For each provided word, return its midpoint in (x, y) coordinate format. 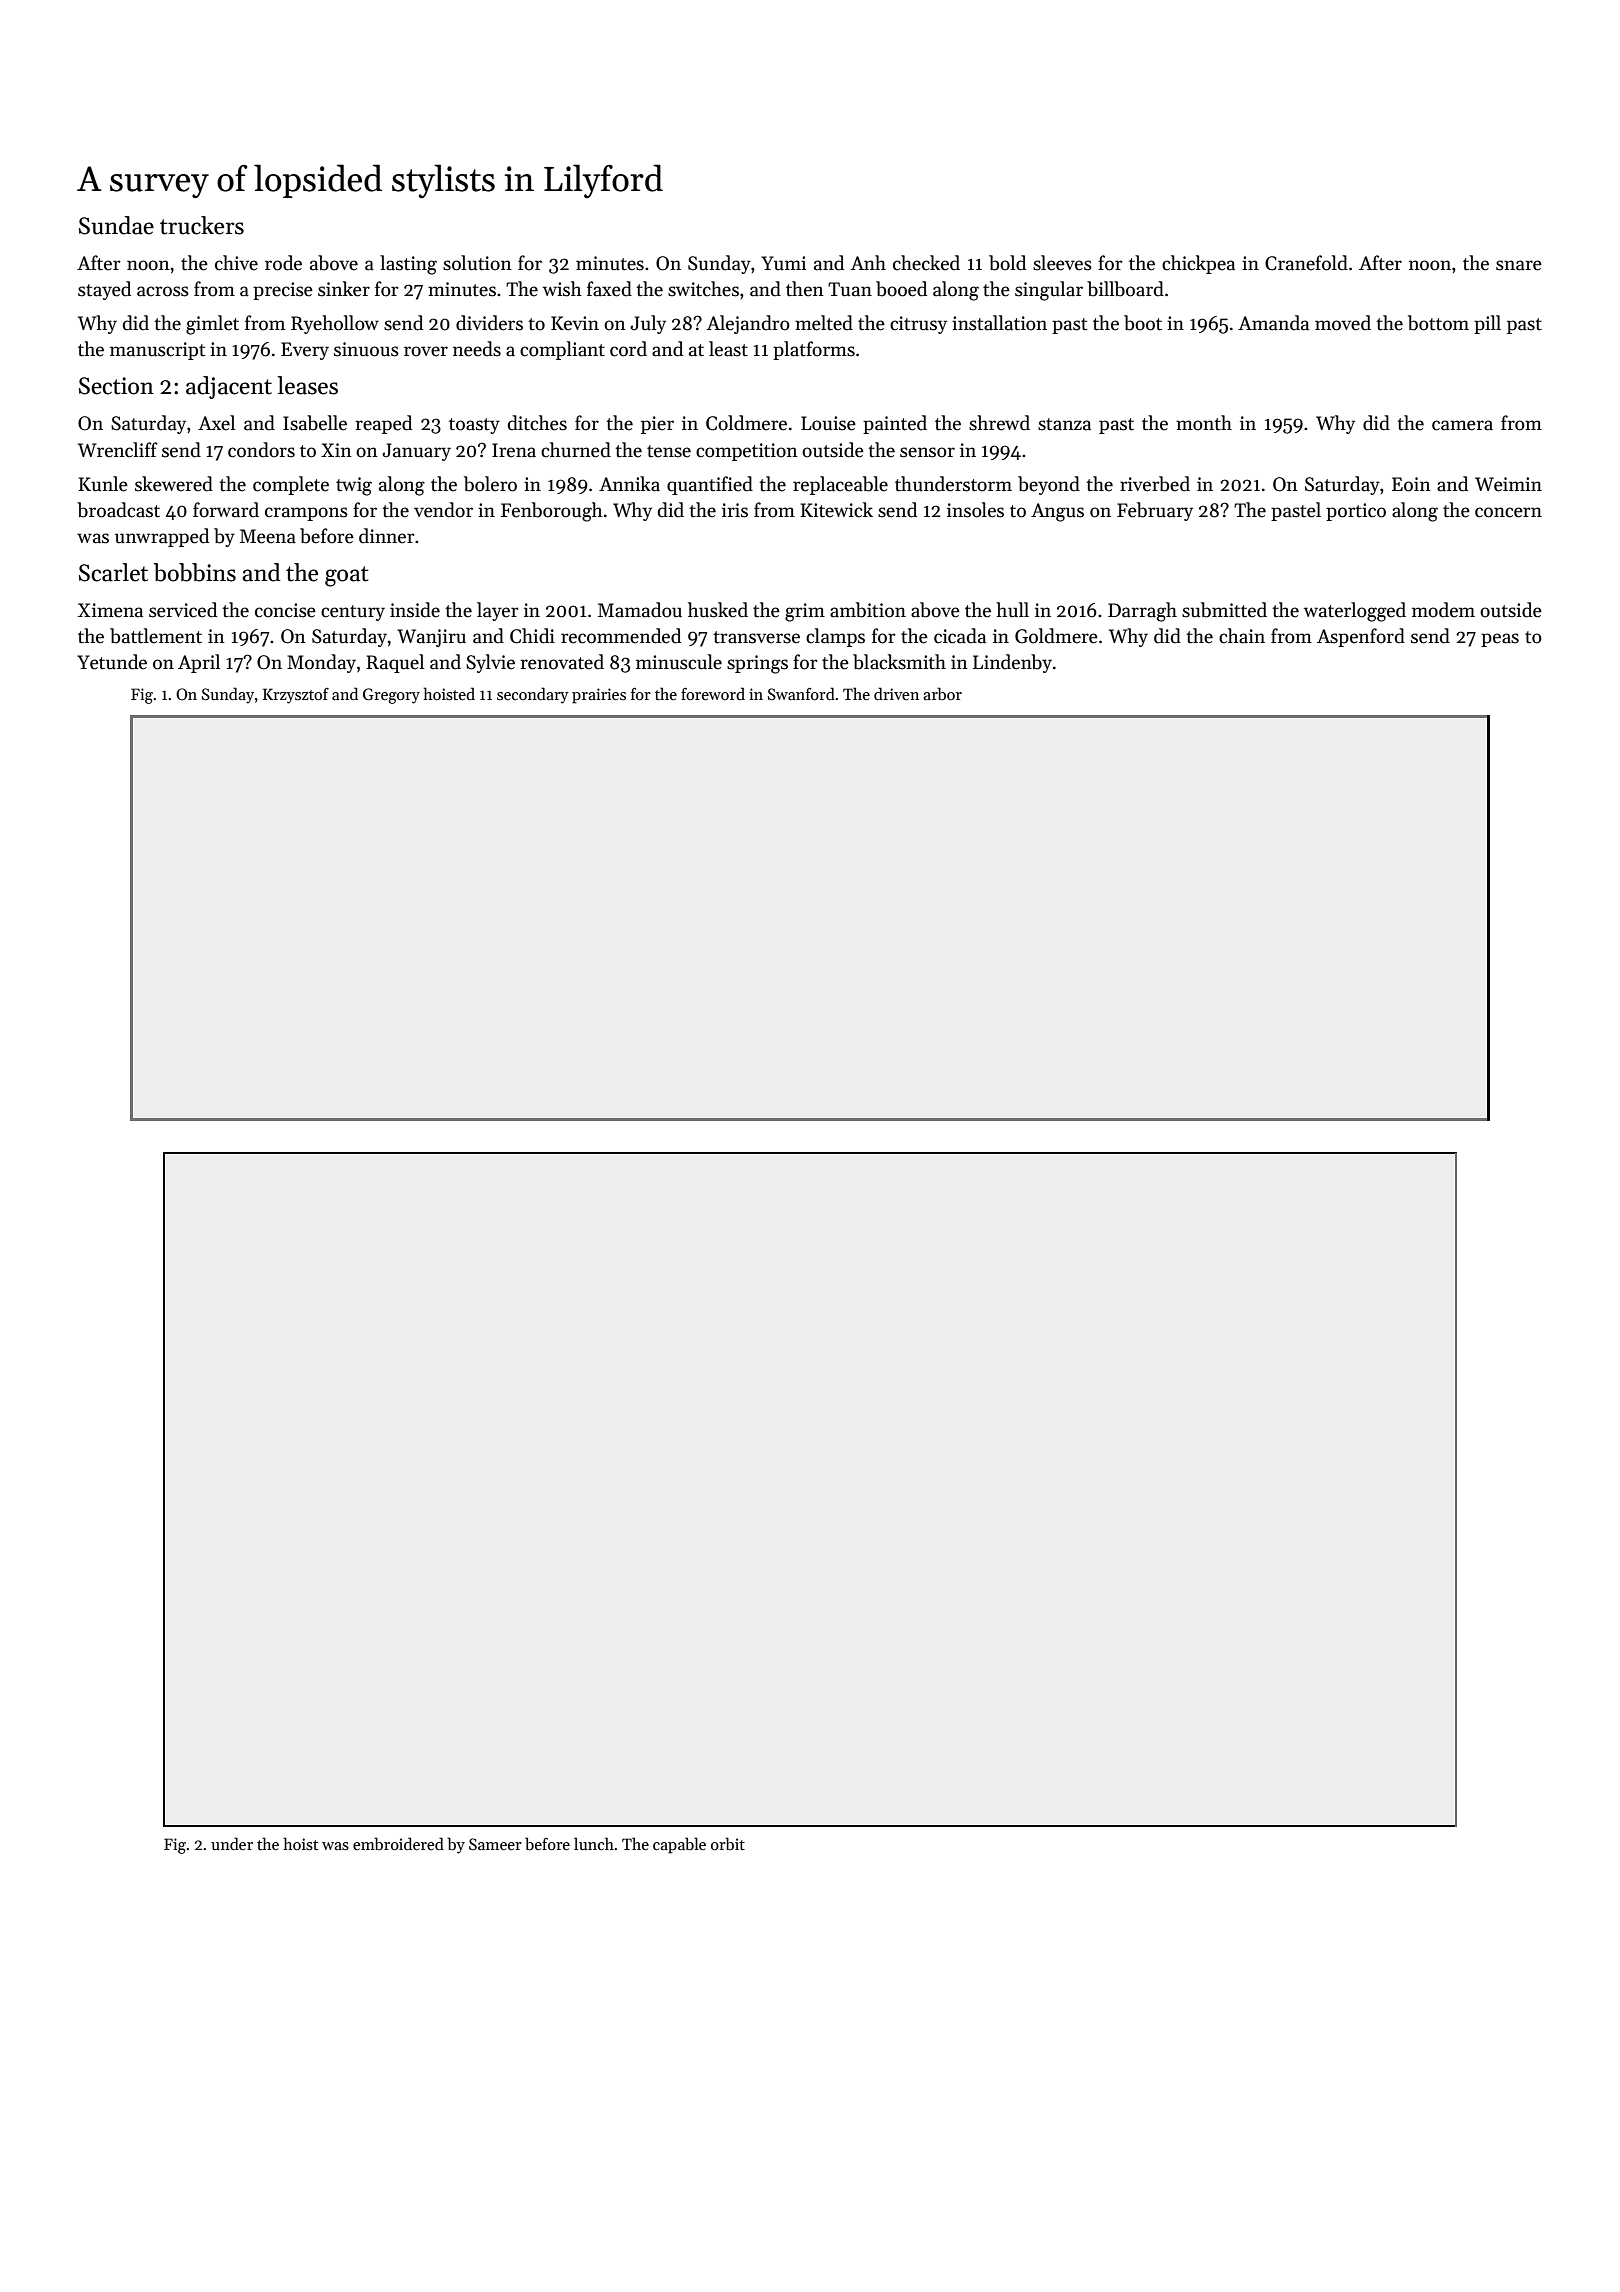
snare (1519, 265)
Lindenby (1012, 663)
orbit (728, 1844)
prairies (599, 696)
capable (679, 1845)
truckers (202, 225)
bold (1007, 263)
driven (896, 693)
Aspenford (1361, 637)
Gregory (391, 696)
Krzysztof (296, 696)
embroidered (398, 1844)
